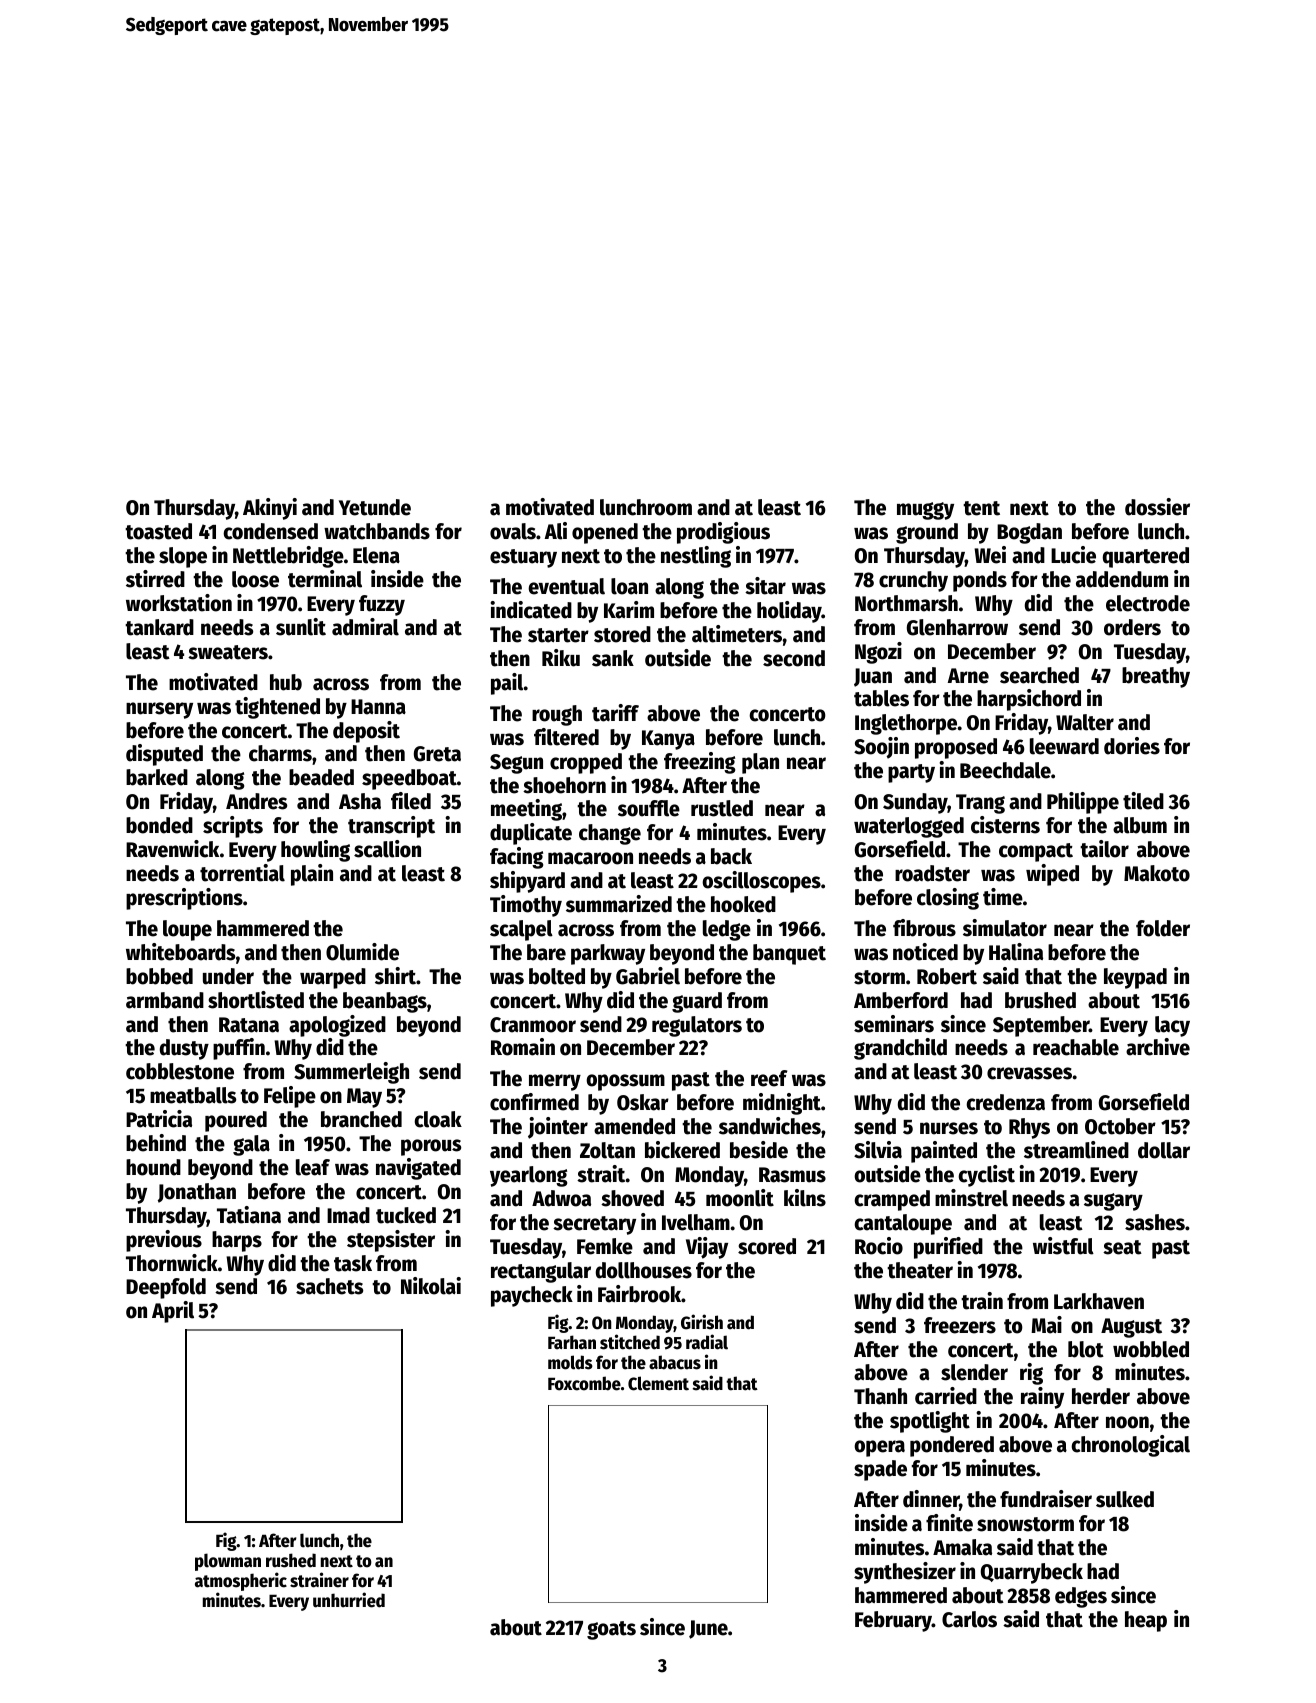 This image has height=1703, width=1316. I want to click on Olumide, so click(362, 952).
